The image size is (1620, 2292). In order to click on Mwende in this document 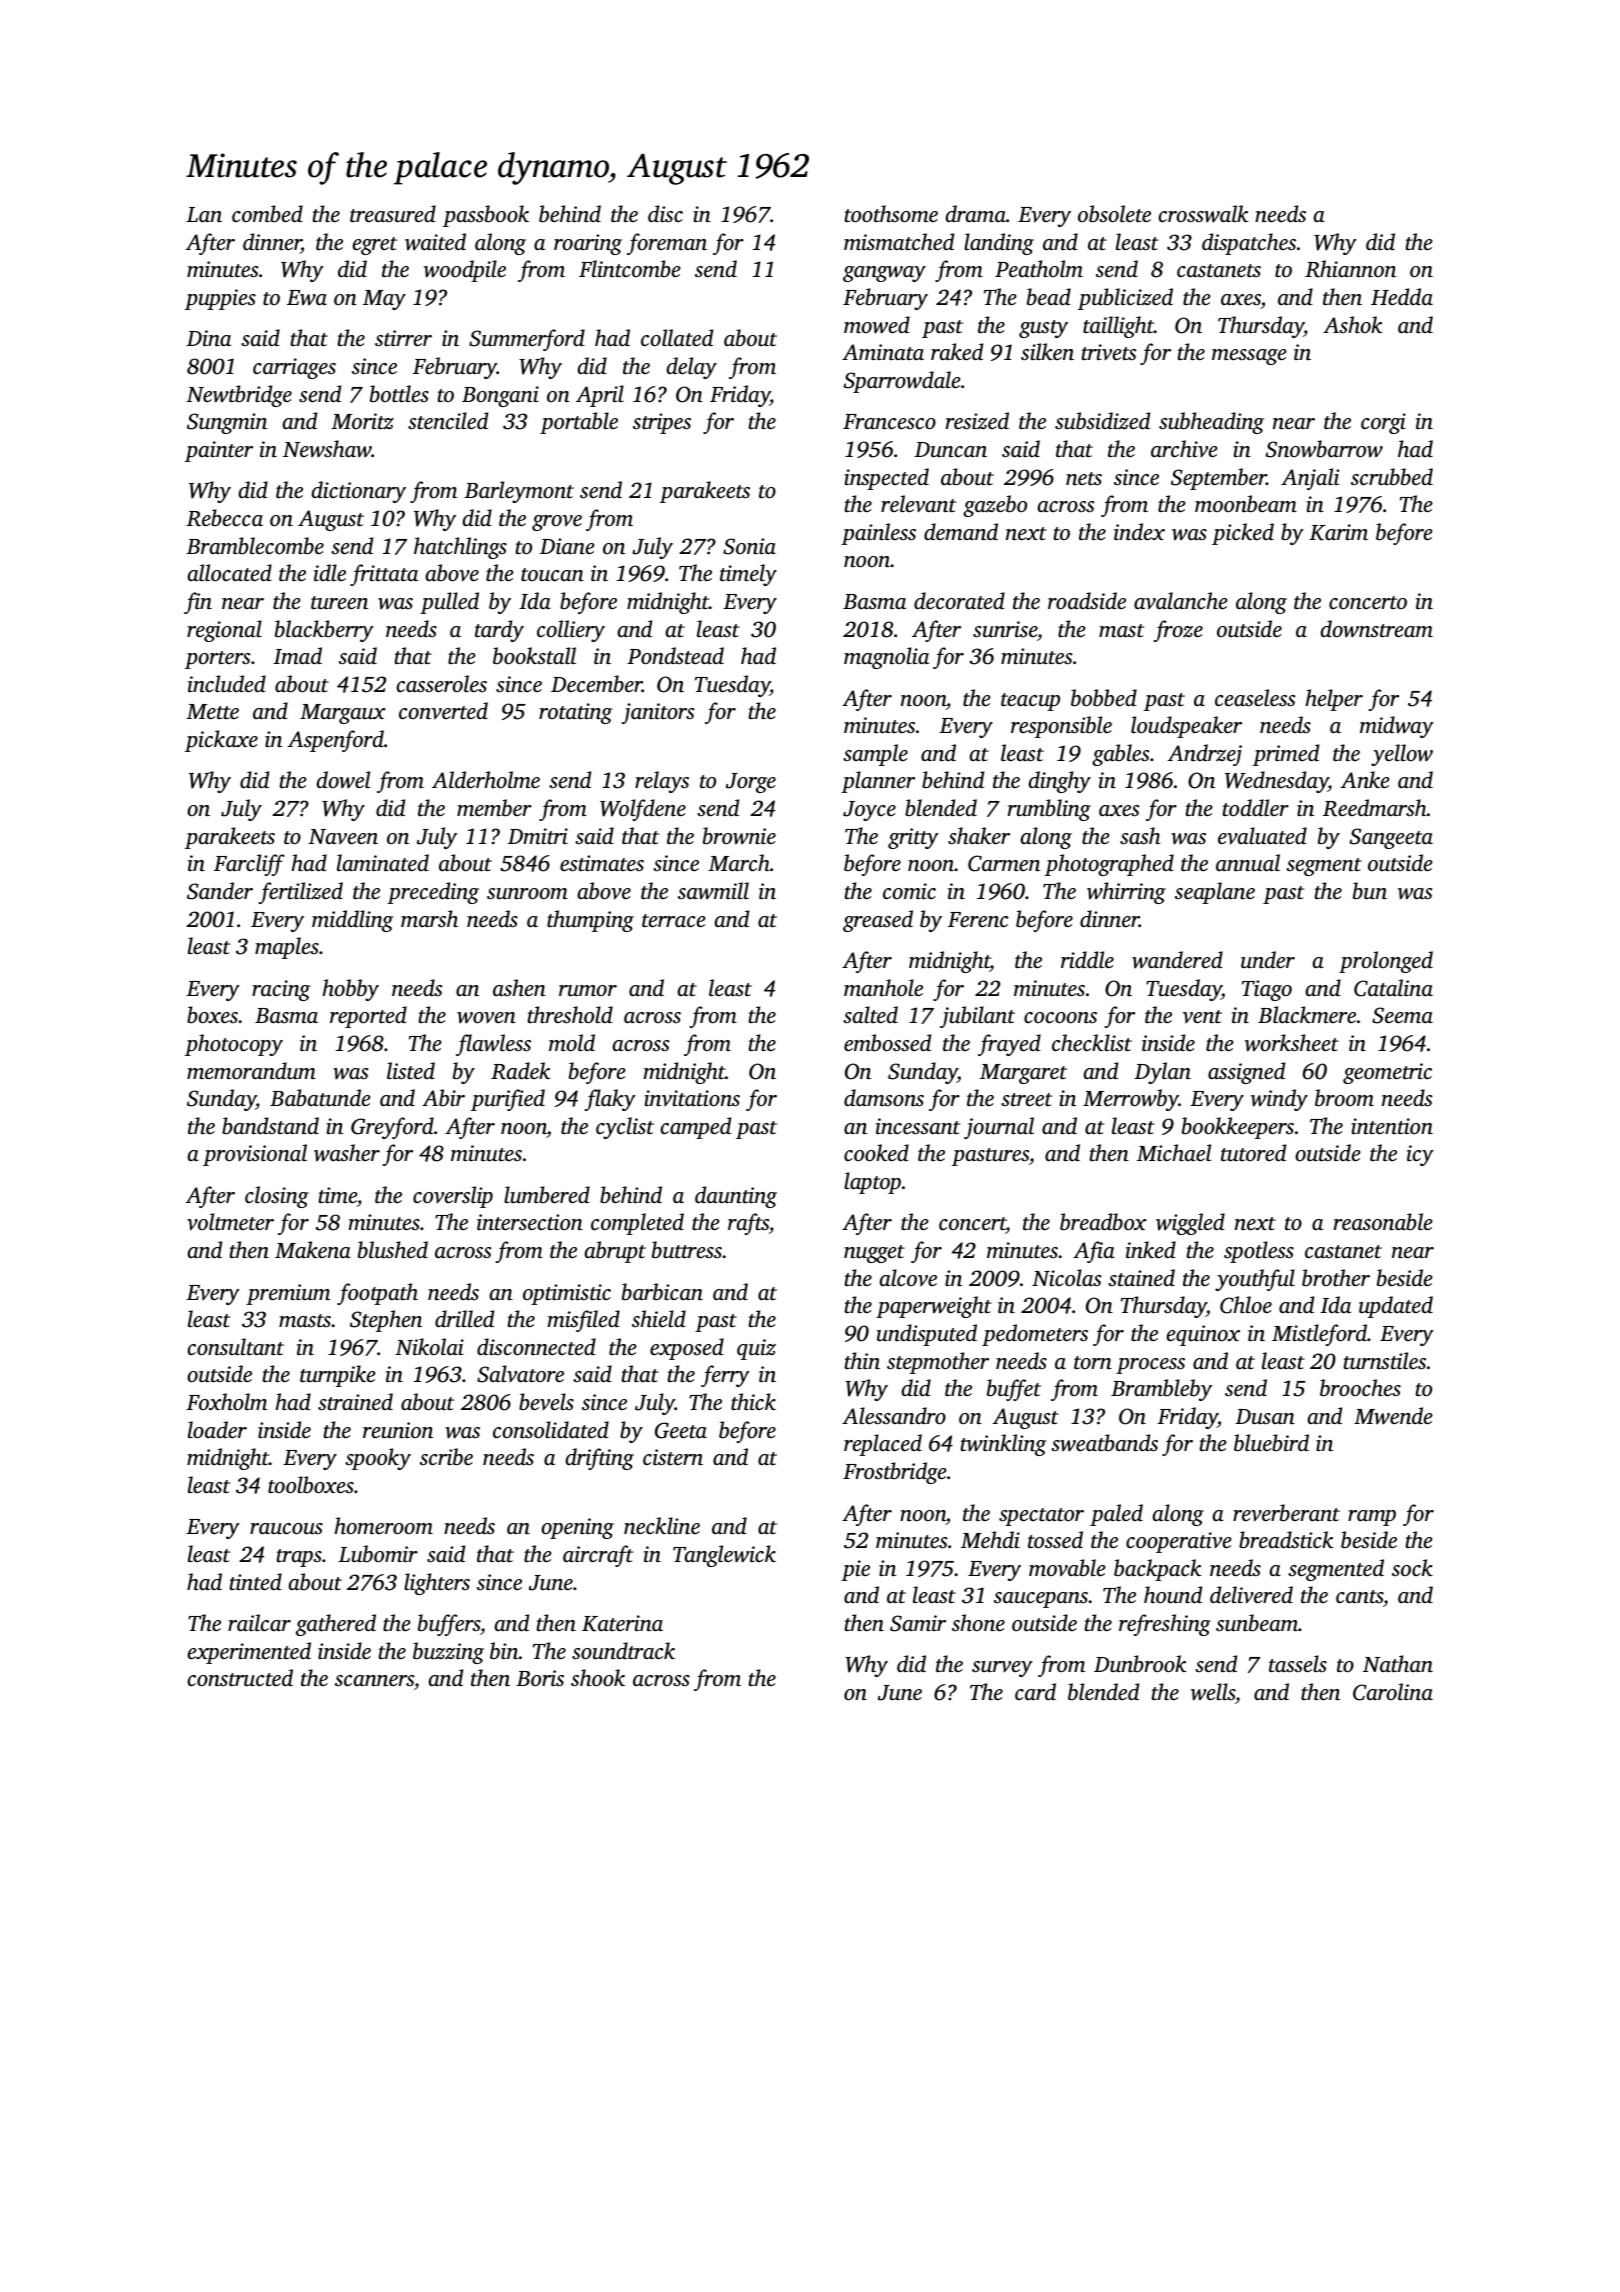, I will do `click(1393, 1416)`.
